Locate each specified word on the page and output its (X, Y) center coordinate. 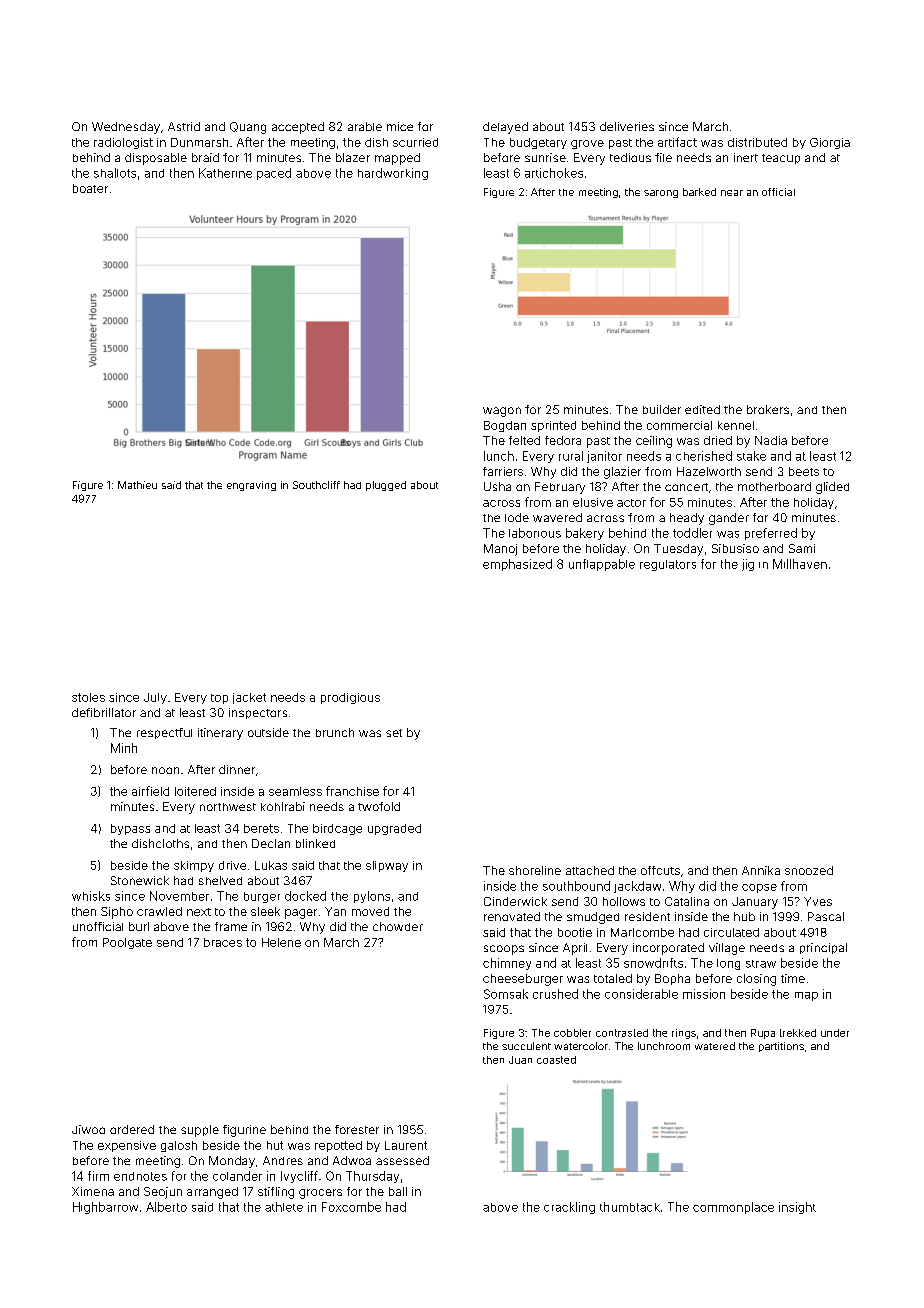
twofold (379, 806)
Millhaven (800, 564)
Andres (283, 1160)
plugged (386, 486)
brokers (768, 409)
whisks (91, 896)
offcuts (660, 870)
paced (274, 174)
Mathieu (137, 485)
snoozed (809, 870)
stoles (88, 697)
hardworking (393, 174)
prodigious (350, 698)
